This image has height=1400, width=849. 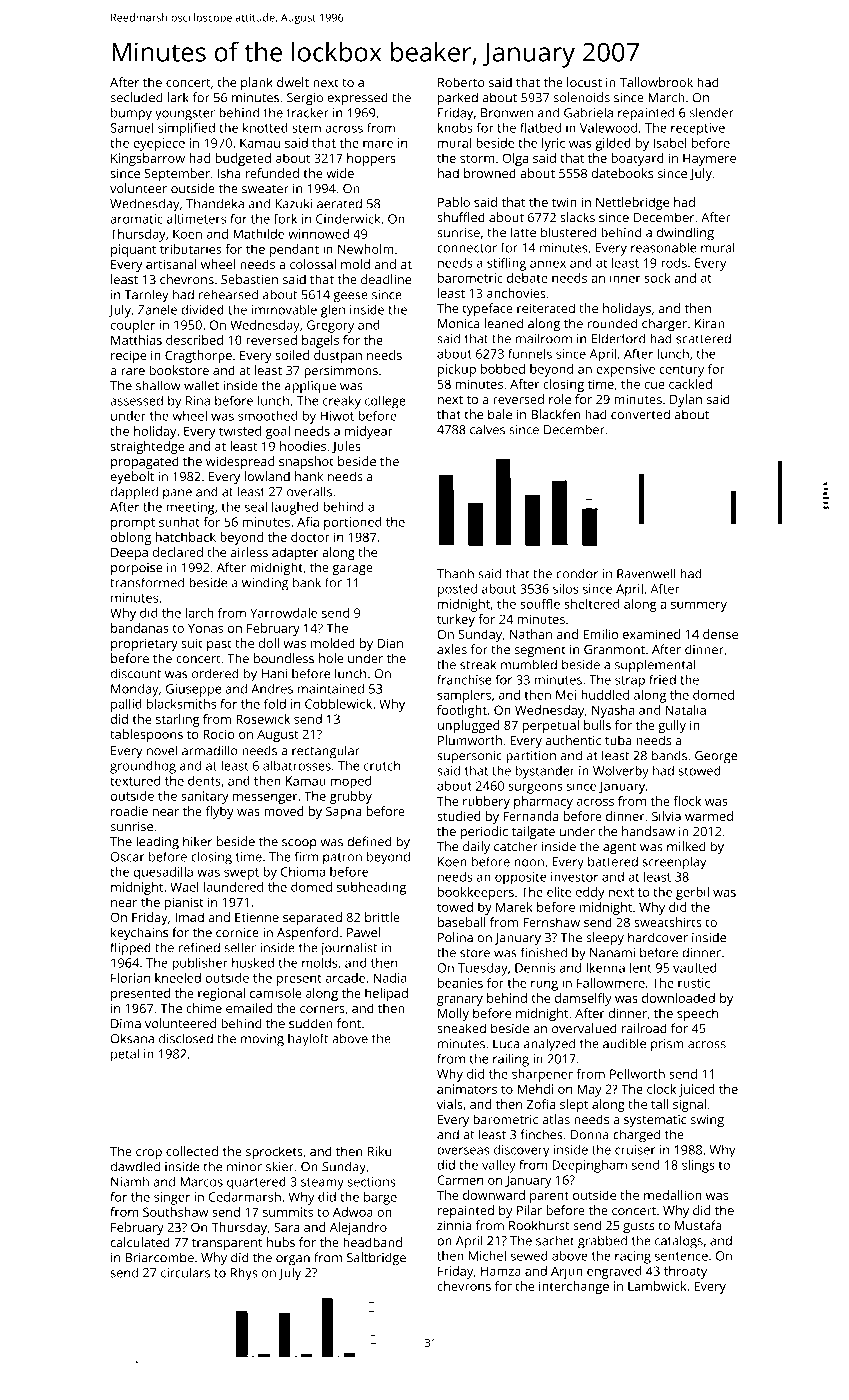 I want to click on slings, so click(x=698, y=1166).
